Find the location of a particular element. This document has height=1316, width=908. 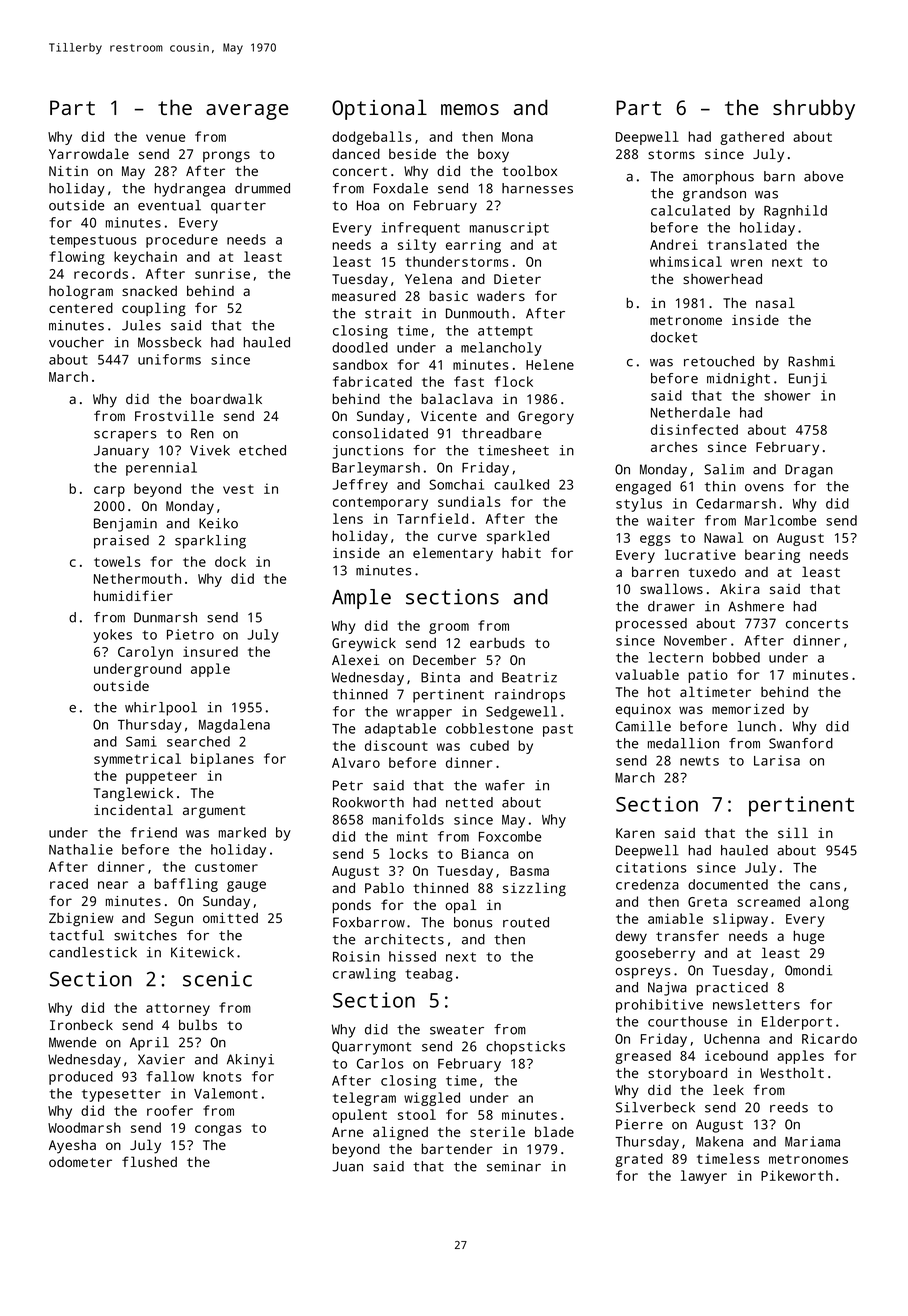

congas is located at coordinates (218, 1130).
